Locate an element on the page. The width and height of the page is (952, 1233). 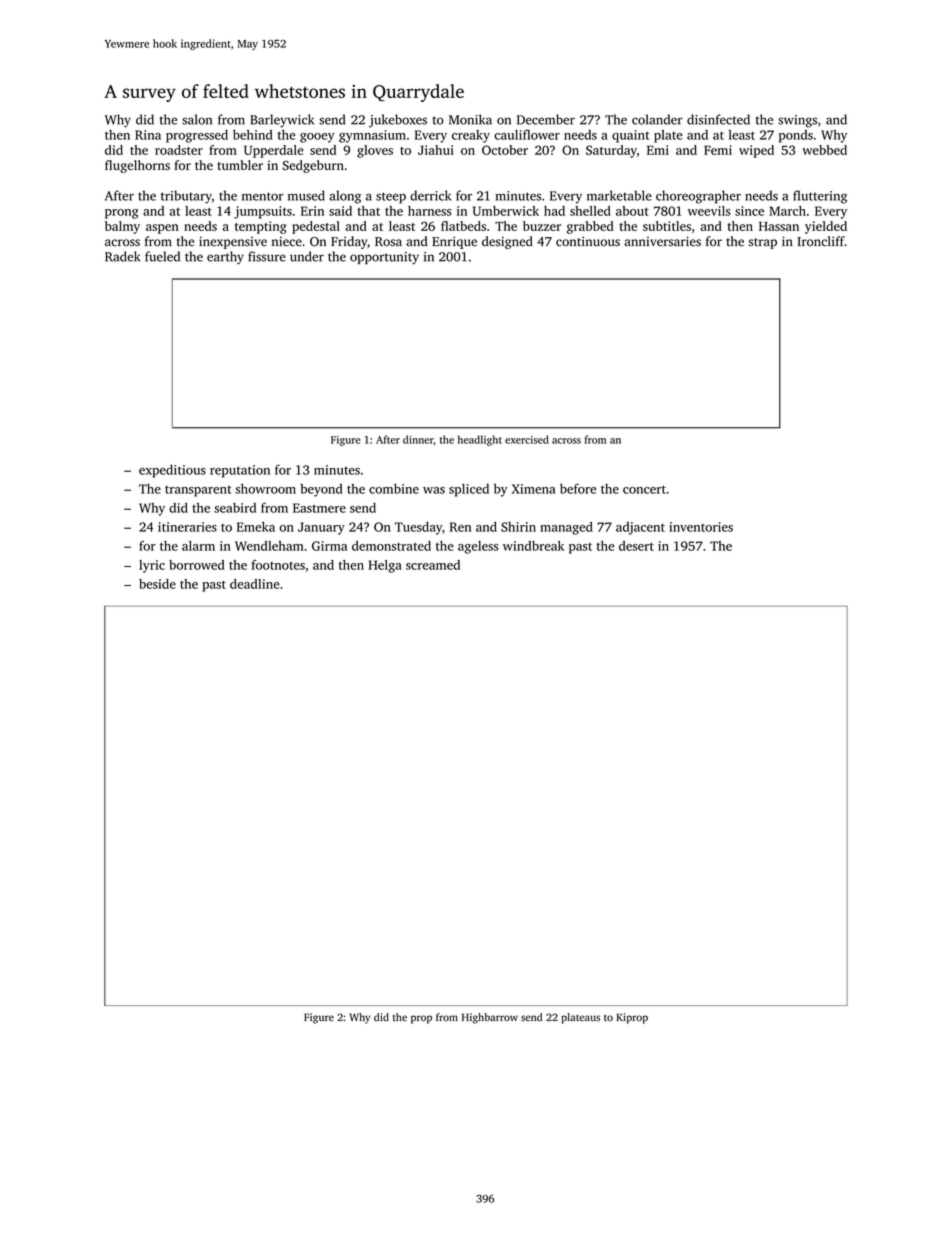
jumpsuits is located at coordinates (263, 212).
